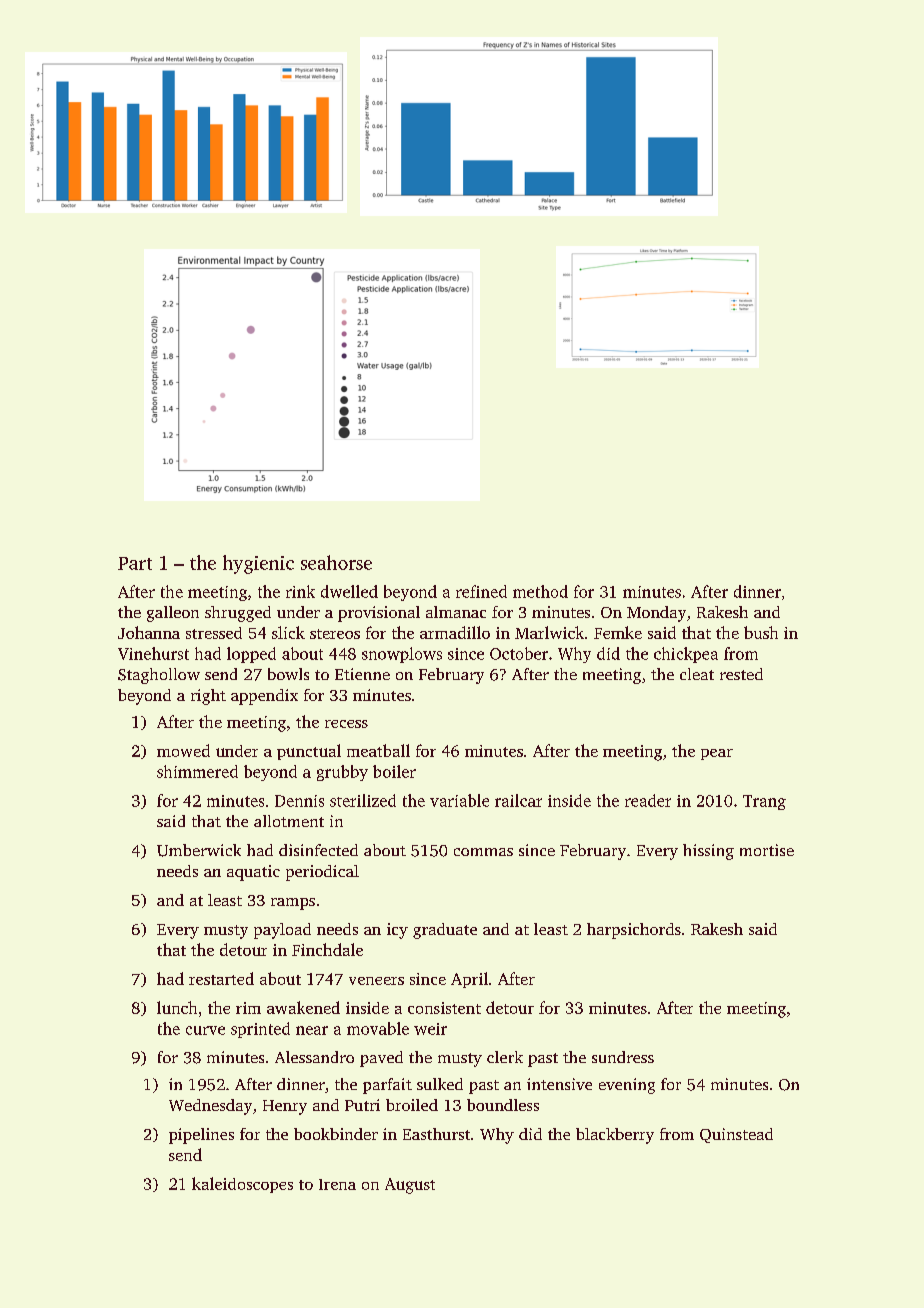  What do you see at coordinates (242, 1185) in the screenshot?
I see `kaleidoscopes` at bounding box center [242, 1185].
